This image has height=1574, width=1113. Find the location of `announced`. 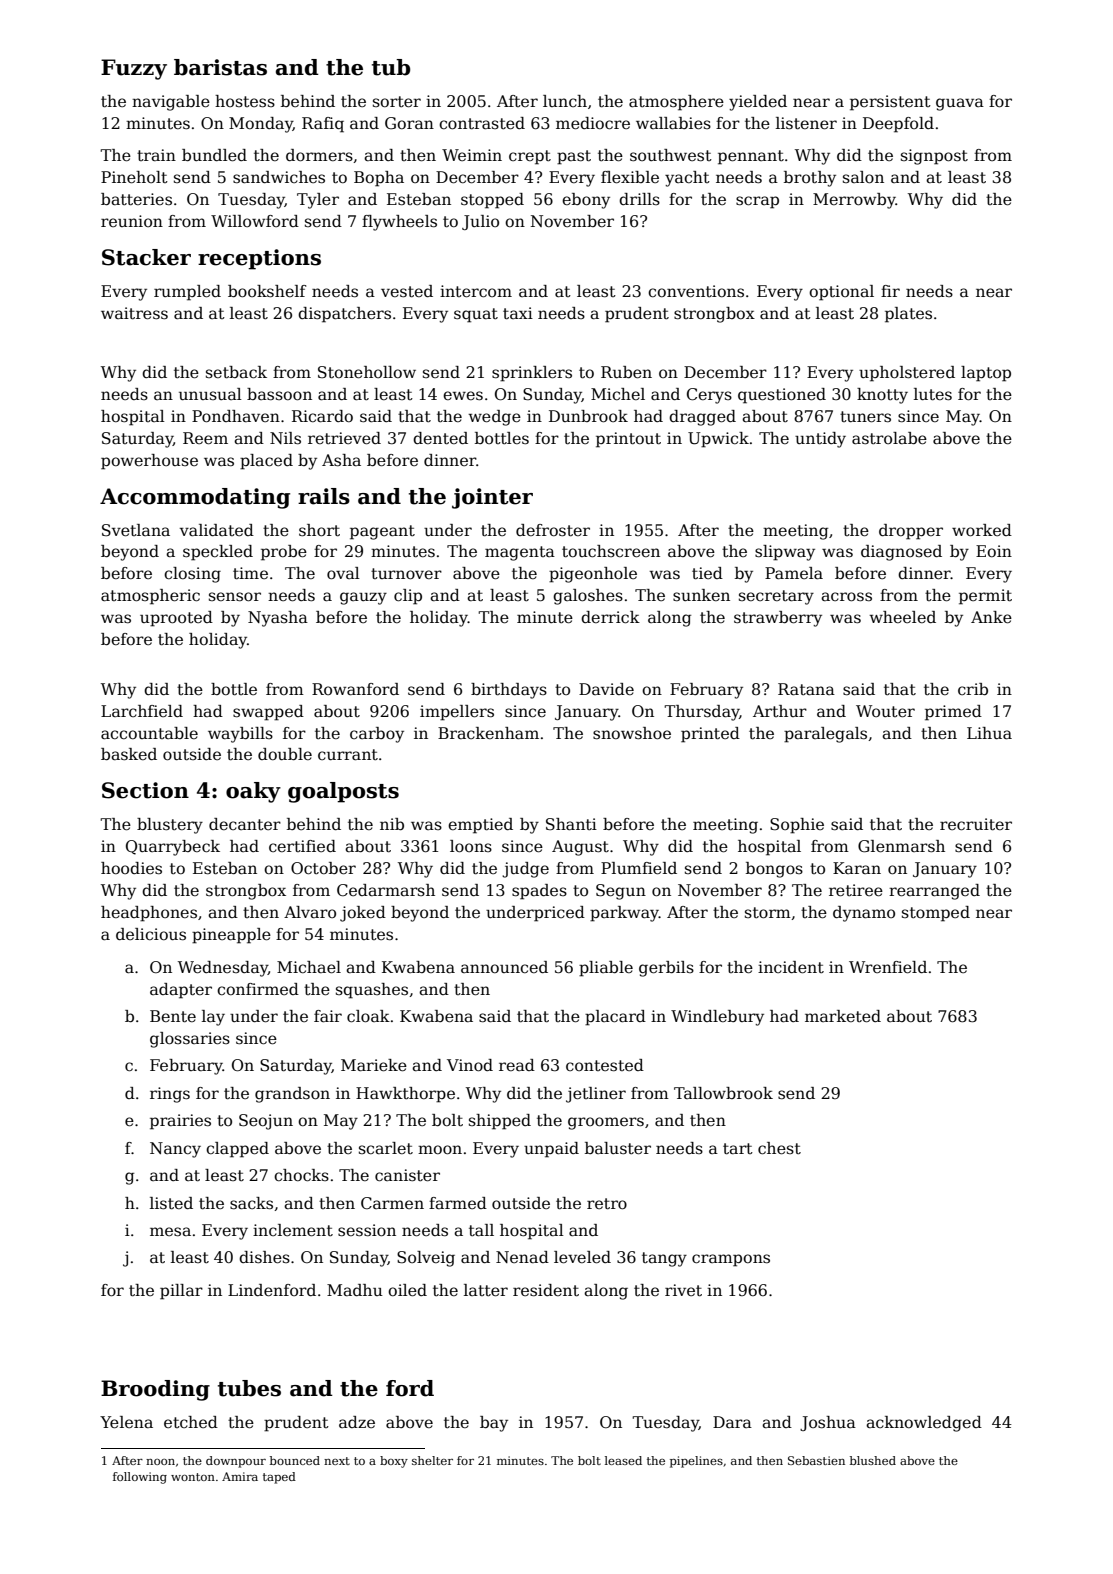

announced is located at coordinates (504, 967).
